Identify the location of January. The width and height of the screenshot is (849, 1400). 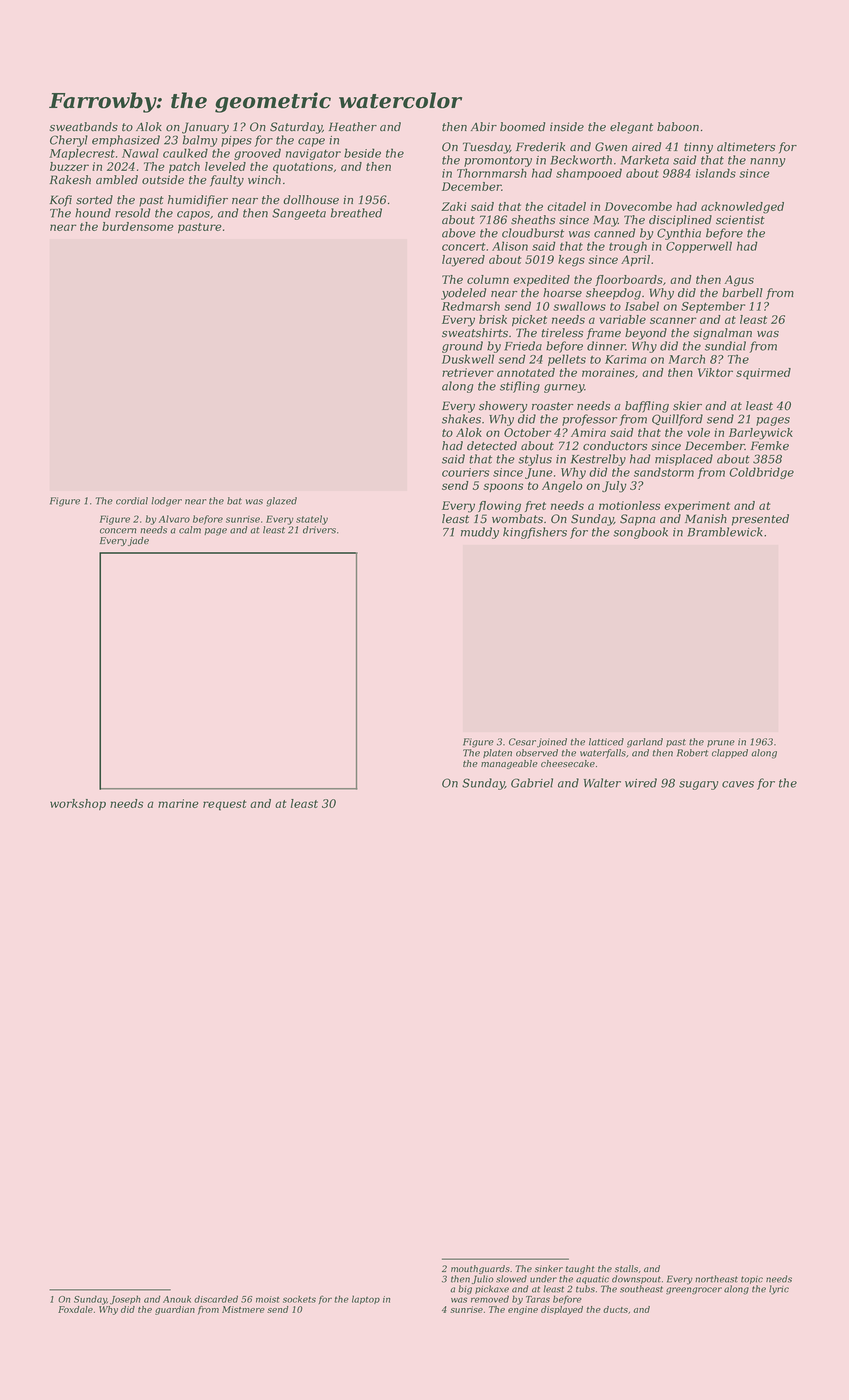
(205, 128).
